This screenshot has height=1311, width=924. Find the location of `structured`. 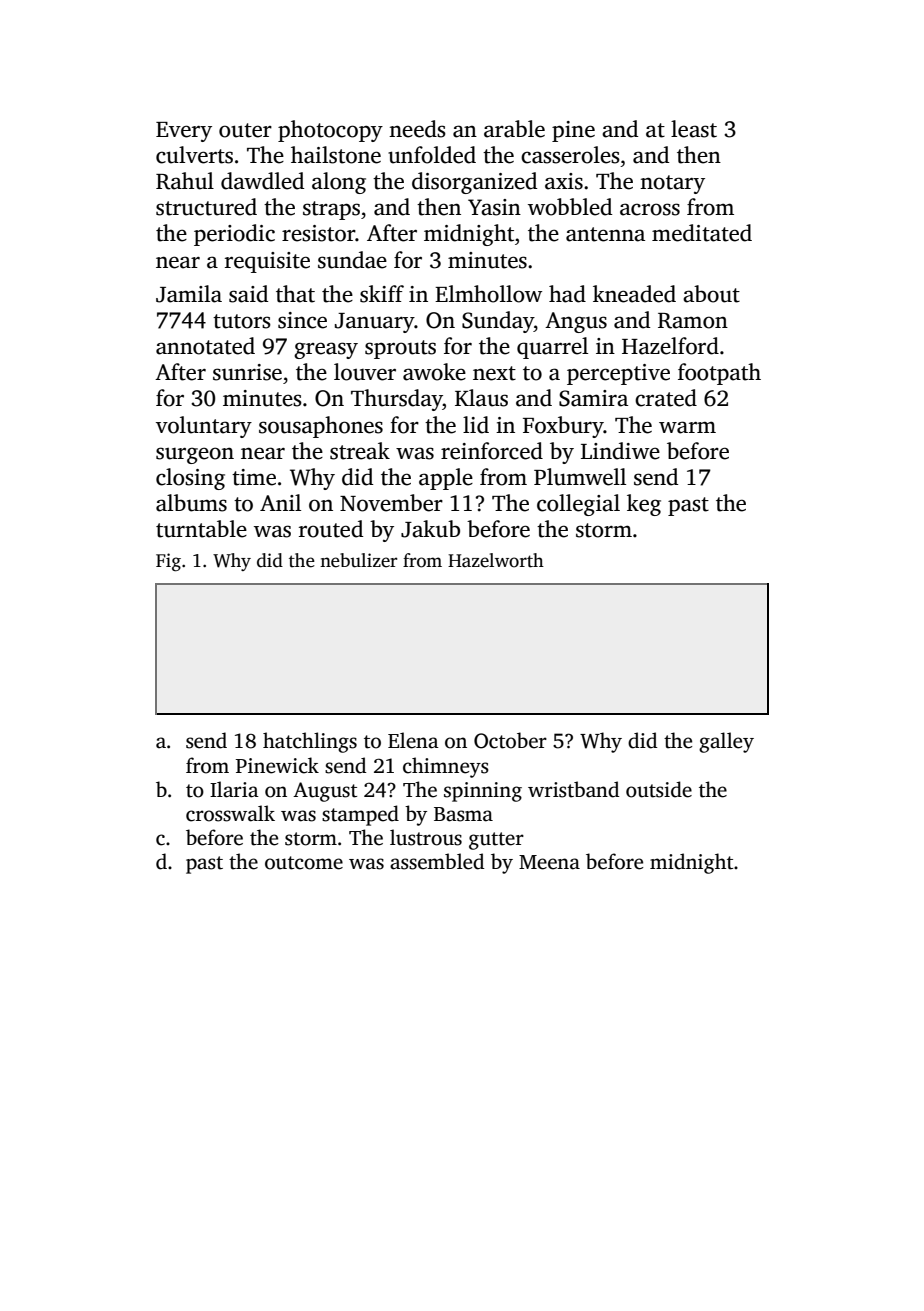

structured is located at coordinates (206, 207).
